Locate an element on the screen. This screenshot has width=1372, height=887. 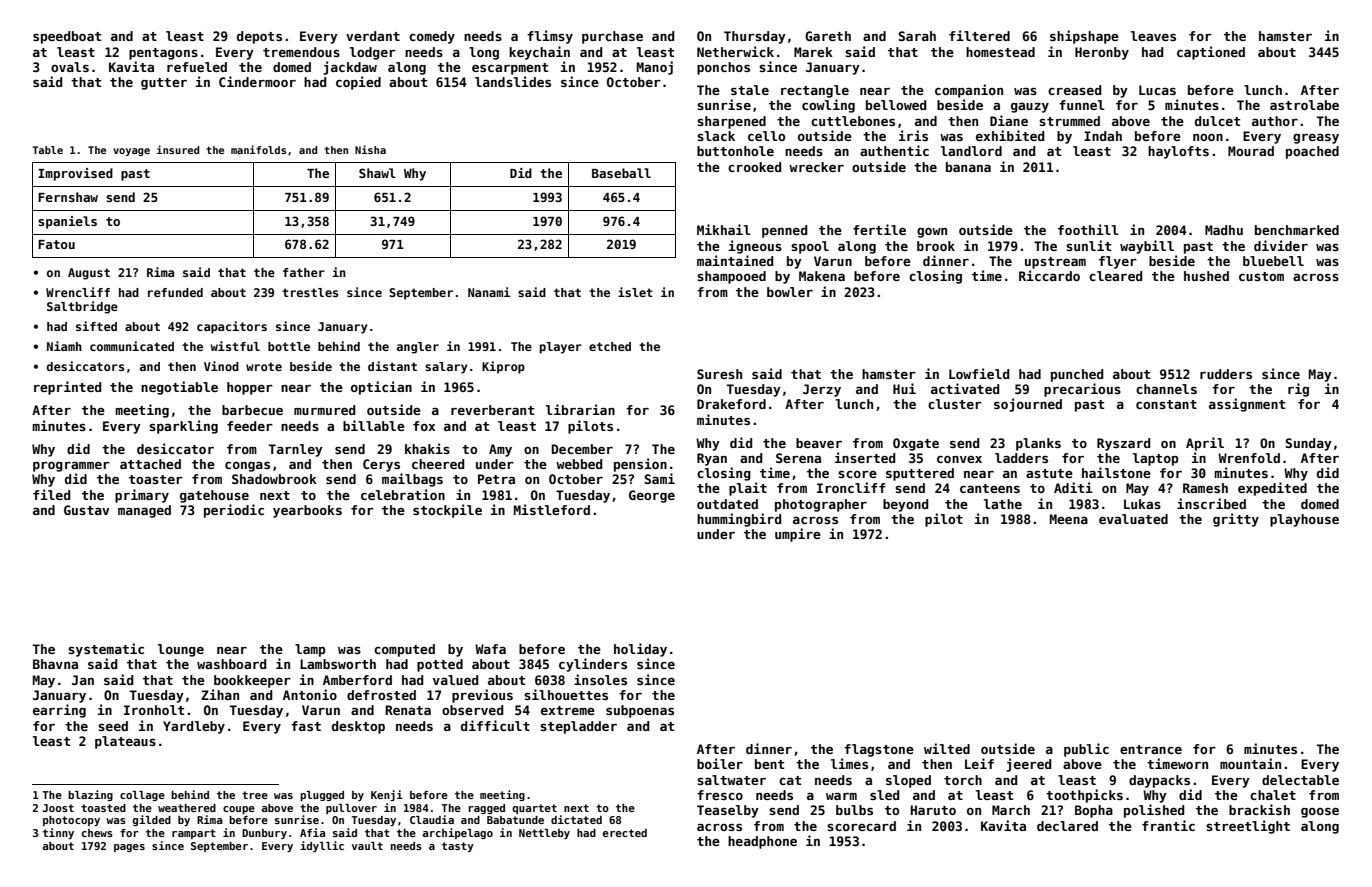
punched is located at coordinates (1077, 375).
